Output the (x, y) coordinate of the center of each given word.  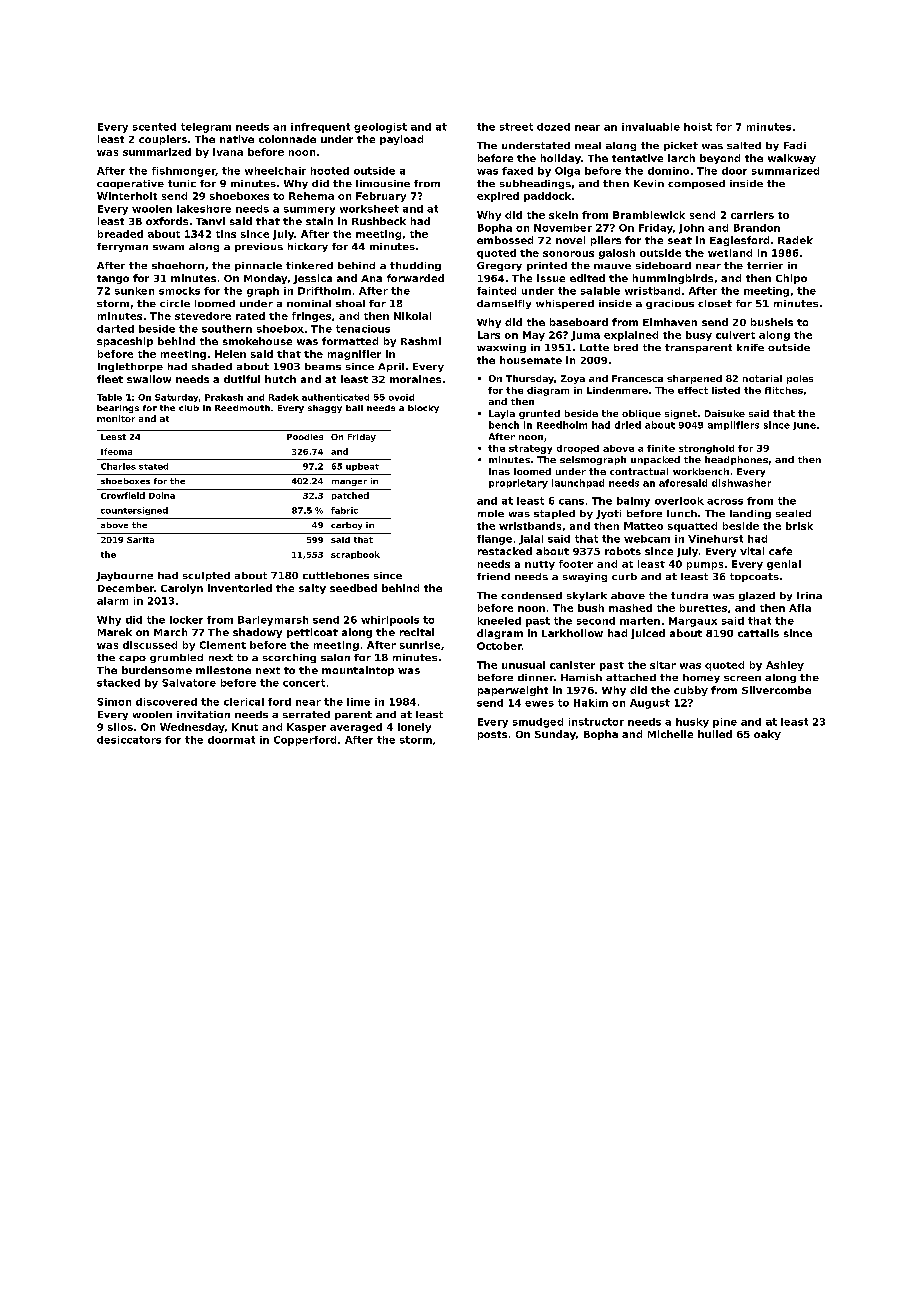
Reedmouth (242, 408)
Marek (115, 632)
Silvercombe (776, 690)
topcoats (754, 577)
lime (358, 702)
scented (154, 127)
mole (491, 513)
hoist (698, 127)
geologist (380, 128)
